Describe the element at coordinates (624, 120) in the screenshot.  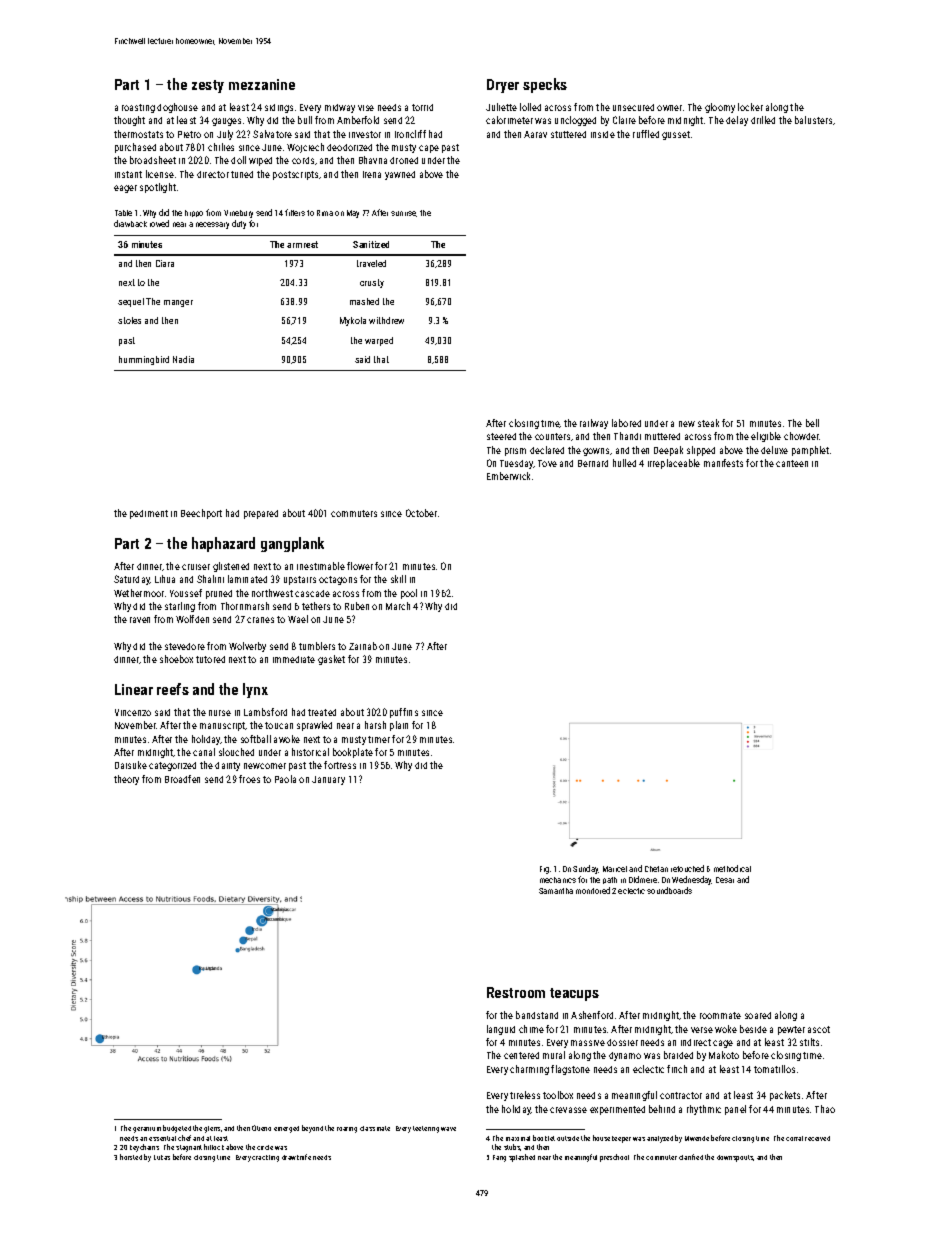
I see `Claire` at that location.
